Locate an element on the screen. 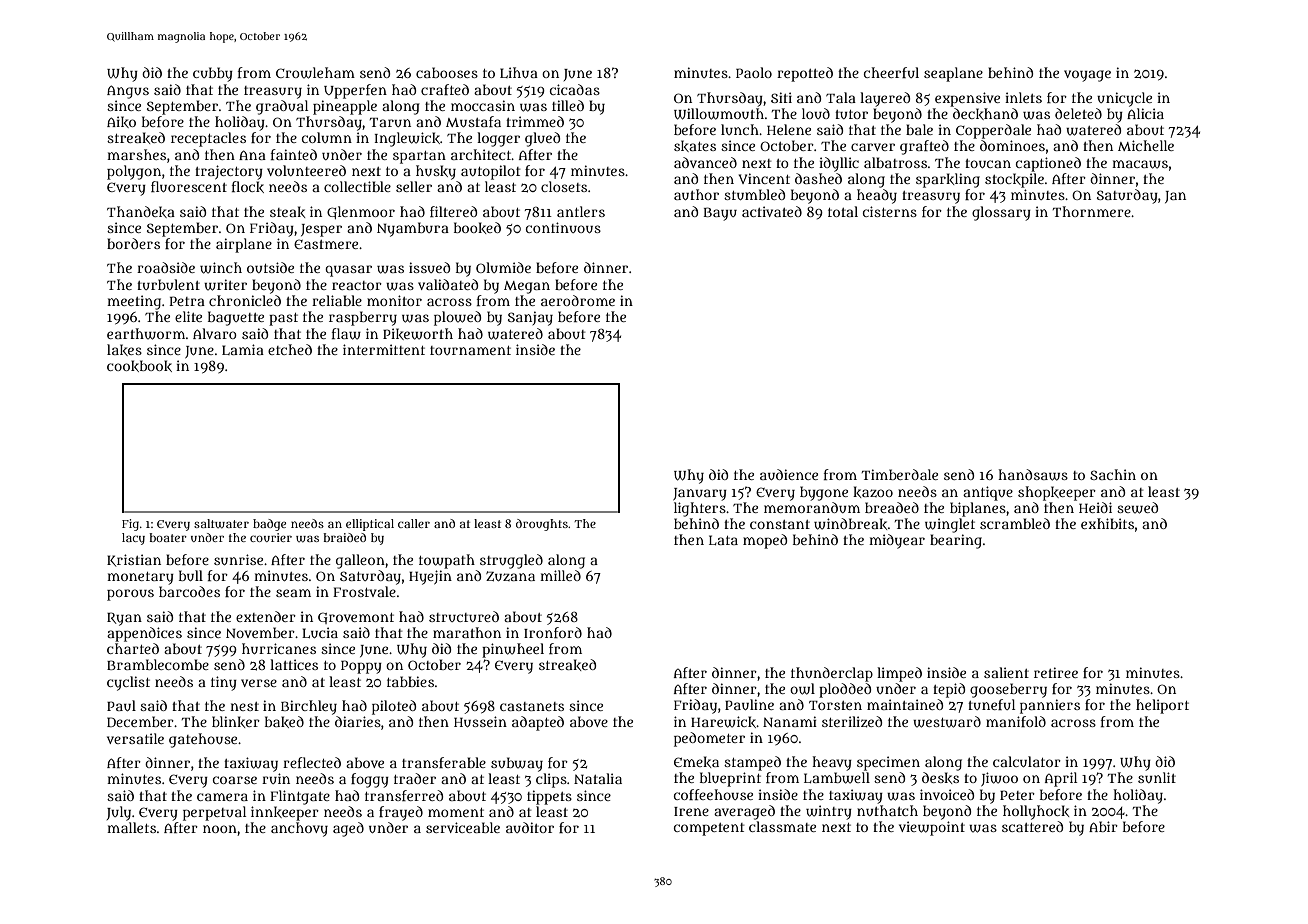 This screenshot has width=1308, height=924. aerodrome is located at coordinates (578, 300).
